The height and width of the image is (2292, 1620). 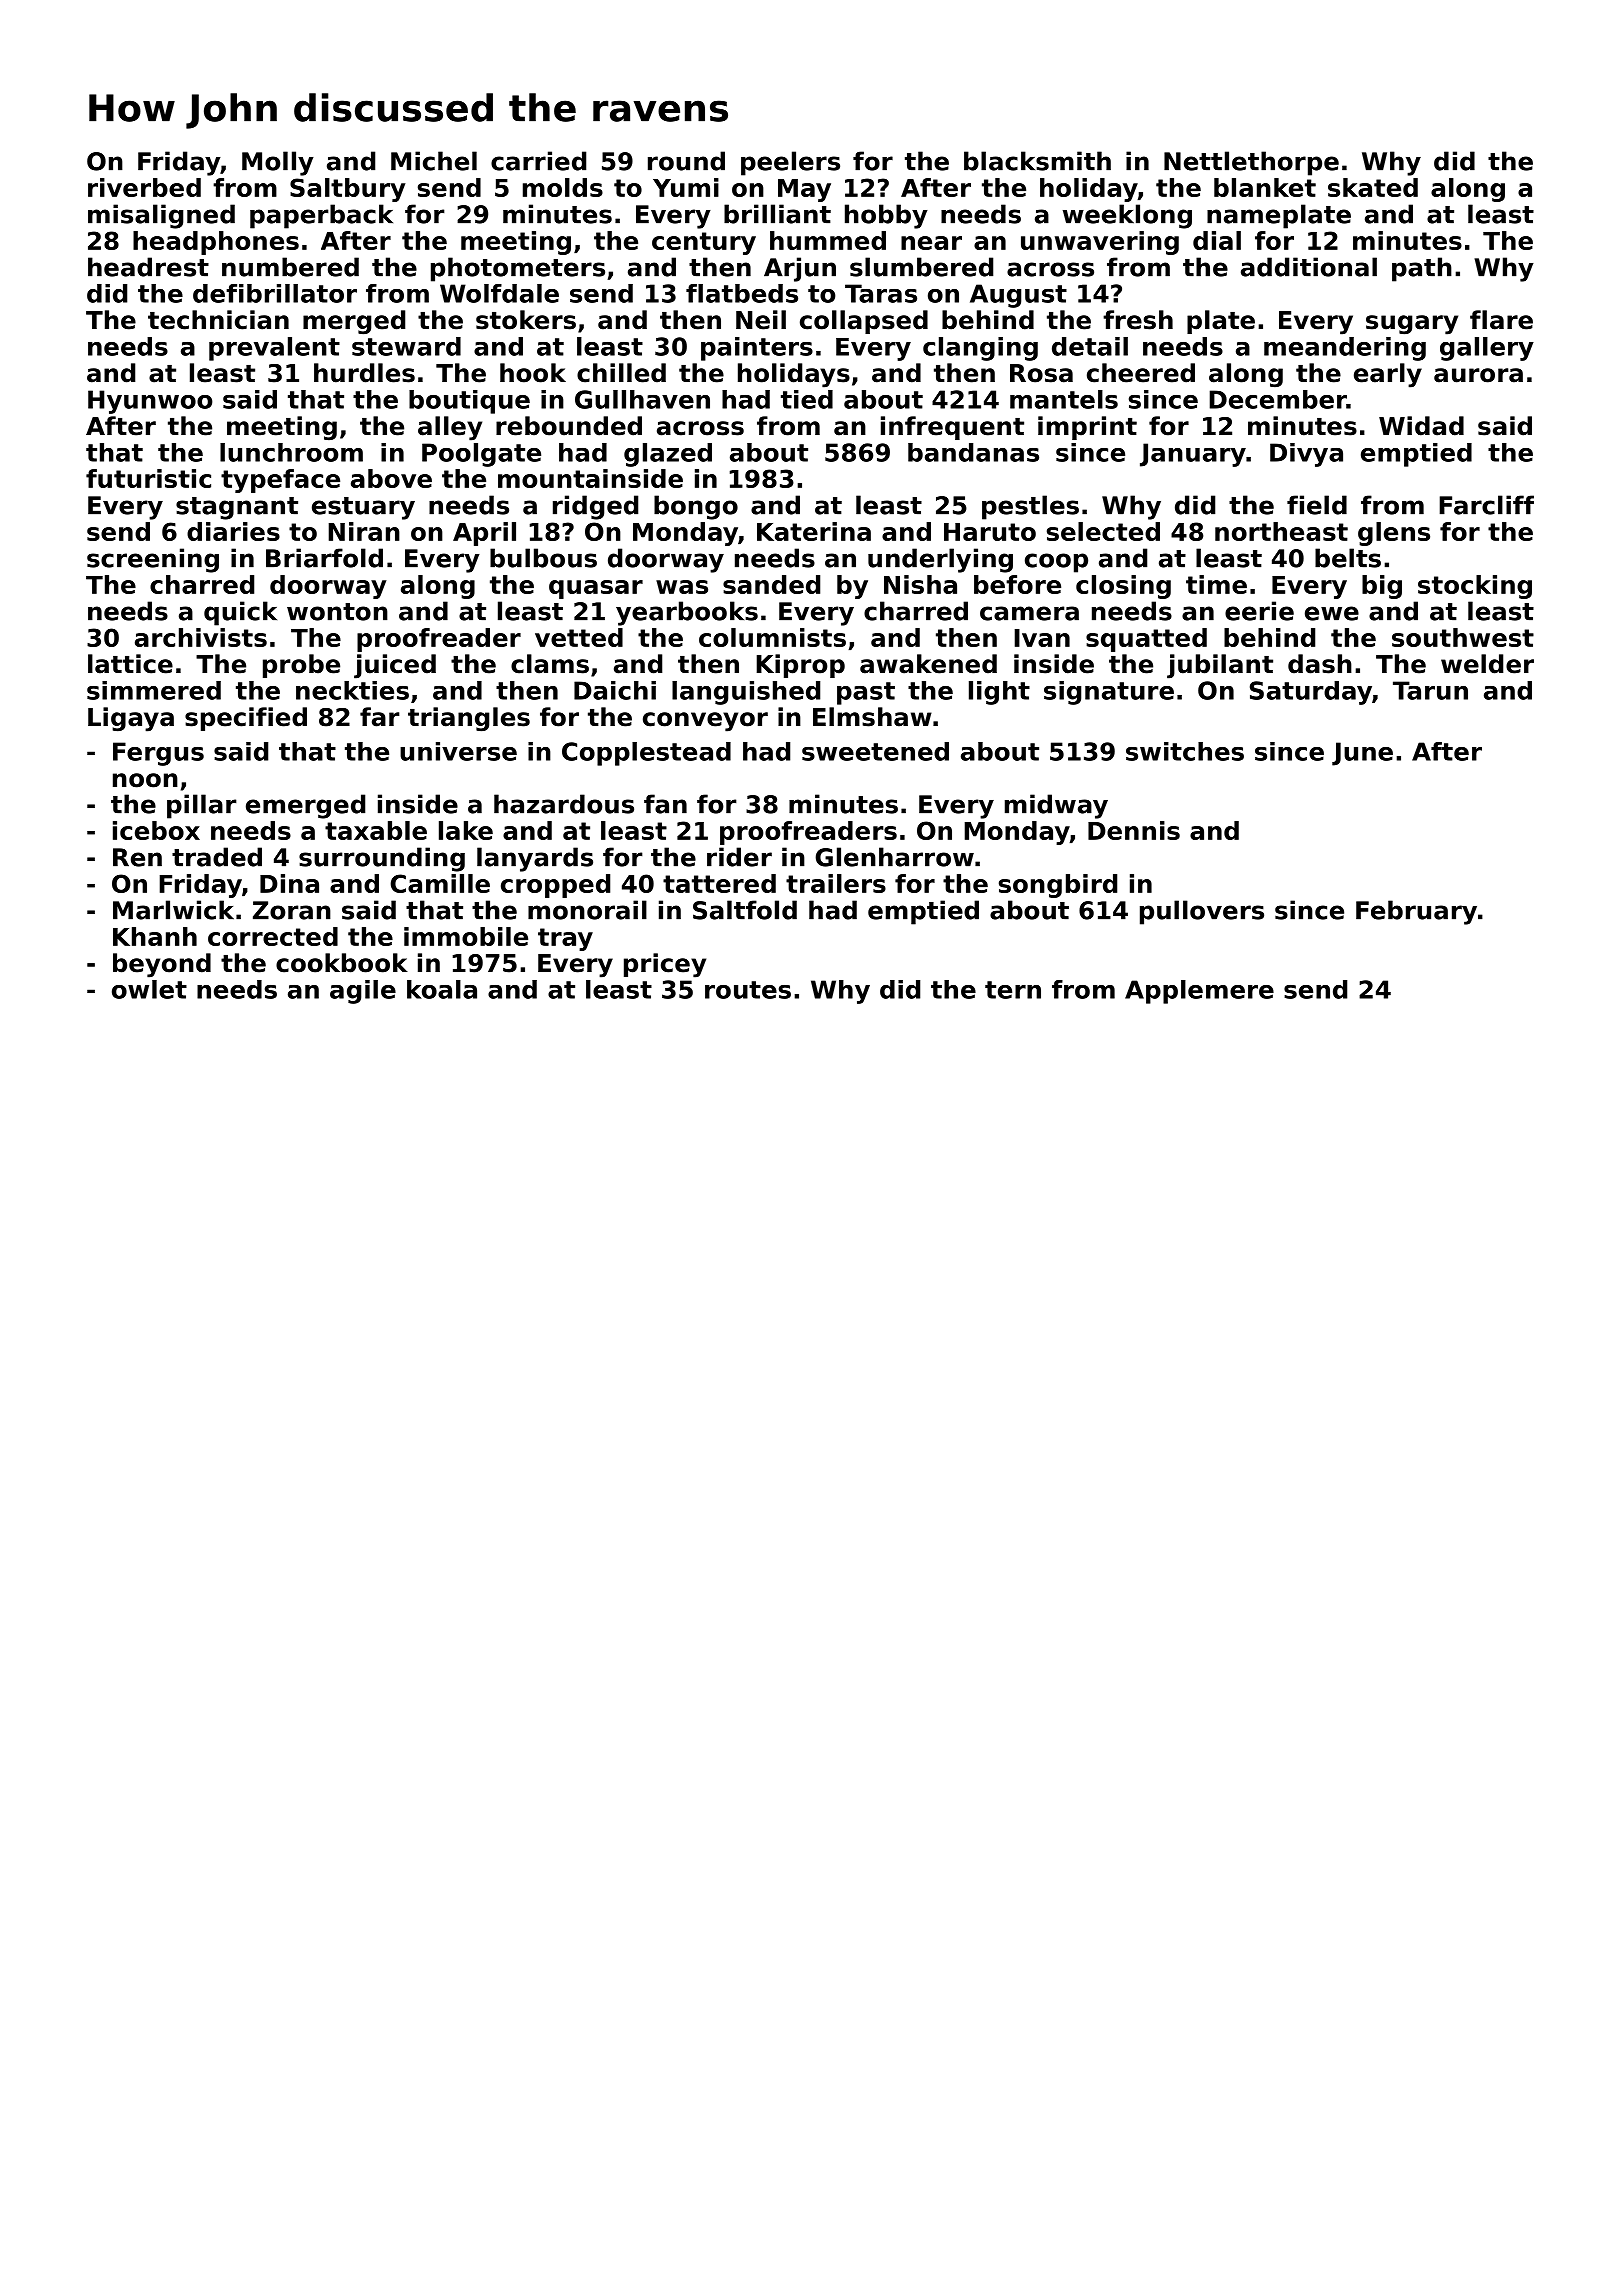 I want to click on path, so click(x=1422, y=269).
